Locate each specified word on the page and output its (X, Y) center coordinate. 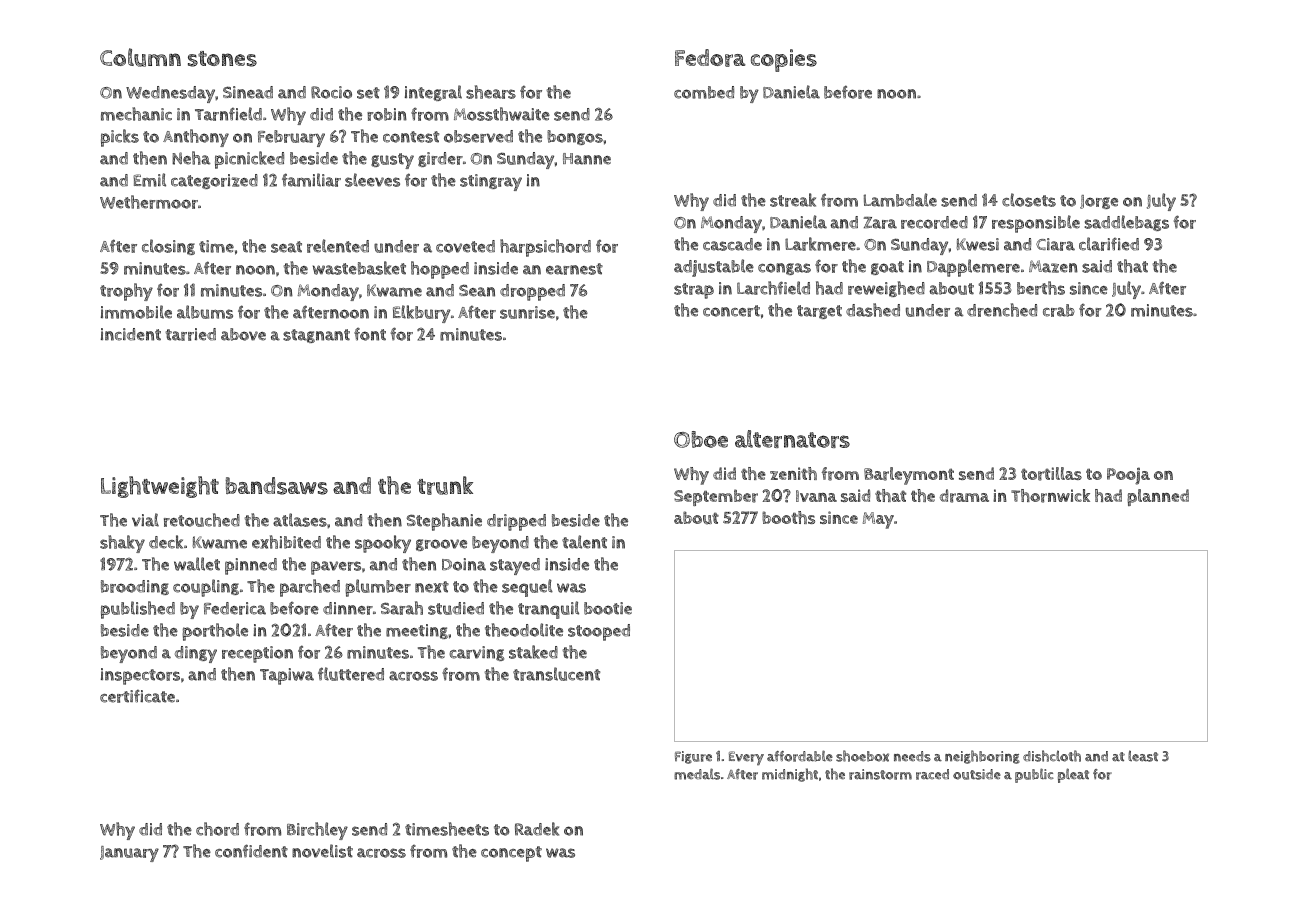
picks (120, 138)
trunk (445, 485)
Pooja (1128, 476)
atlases (300, 520)
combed (704, 92)
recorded (934, 222)
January (129, 854)
